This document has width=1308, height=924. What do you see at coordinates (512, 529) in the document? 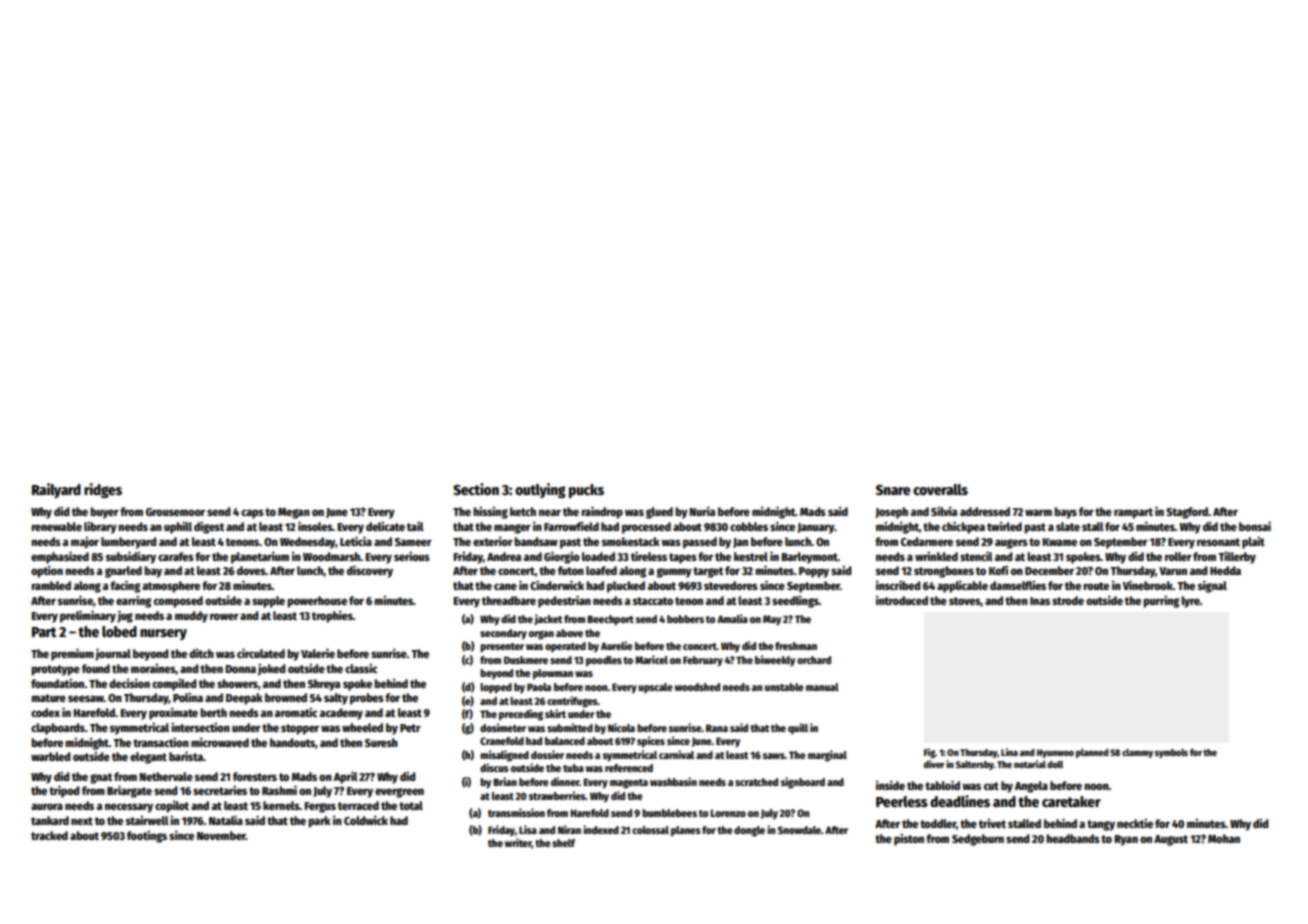
I see `manger` at bounding box center [512, 529].
